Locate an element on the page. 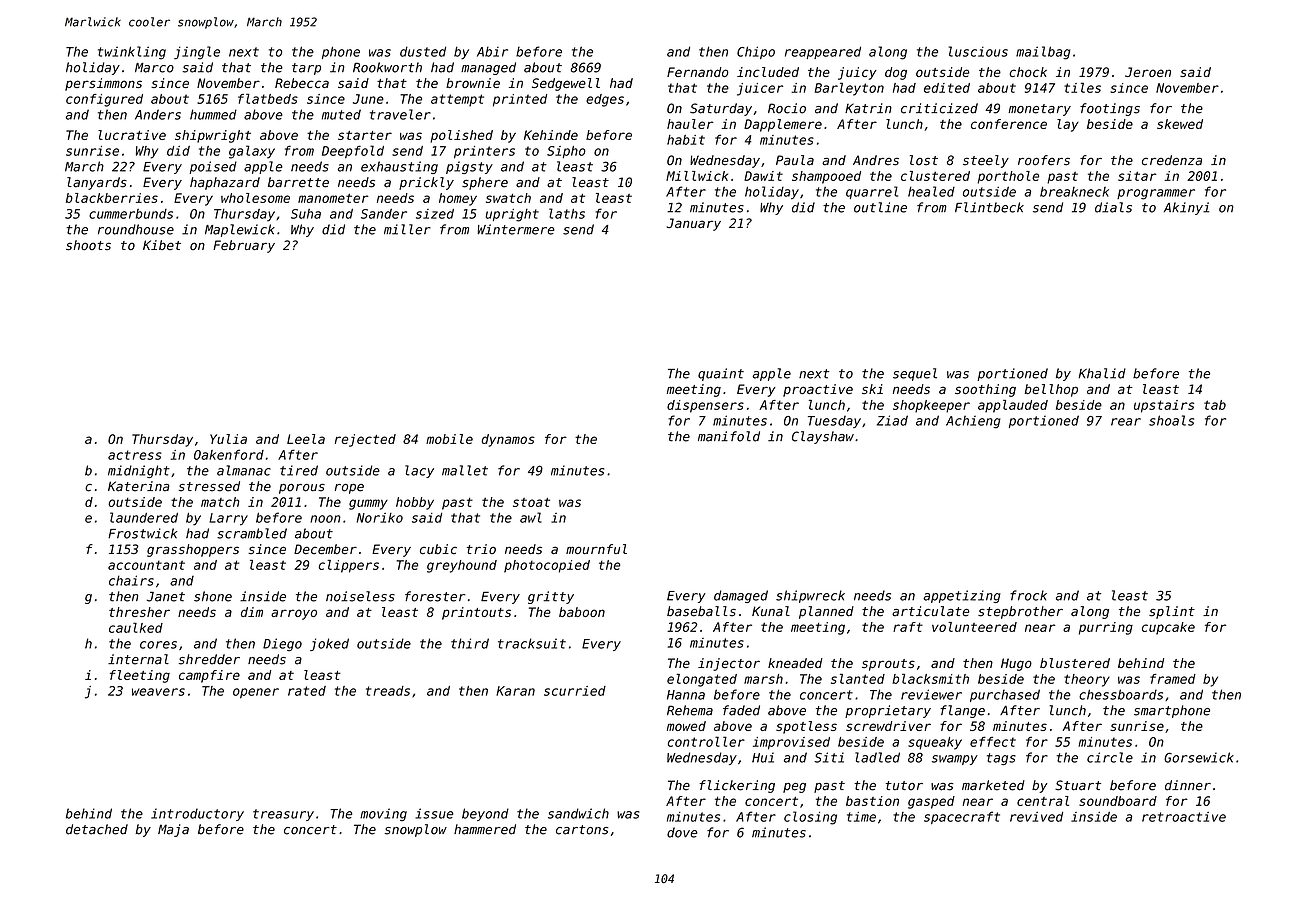 Image resolution: width=1308 pixels, height=924 pixels. Khalid is located at coordinates (1102, 373).
